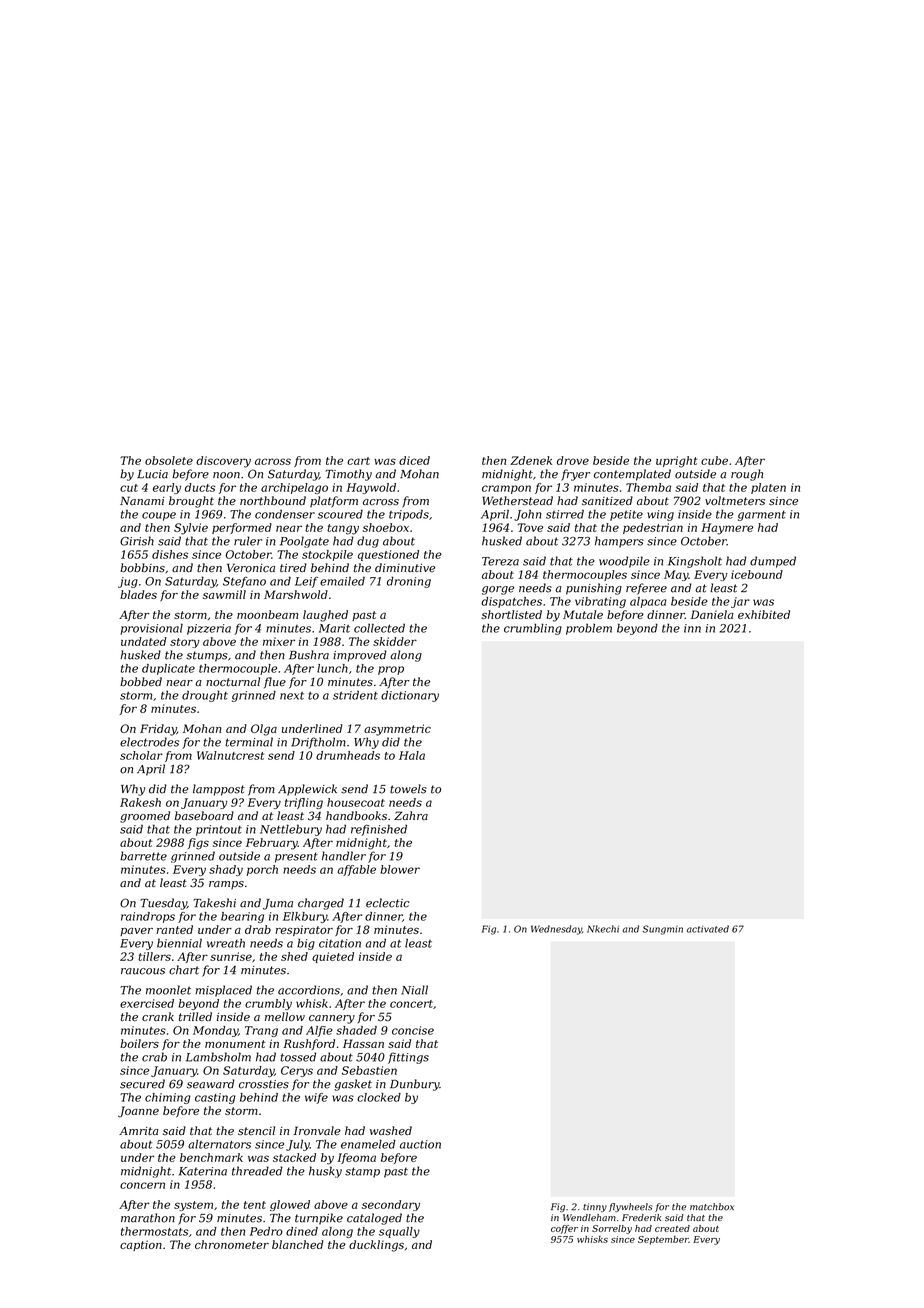  Describe the element at coordinates (218, 1057) in the page. I see `Lambsholm` at that location.
